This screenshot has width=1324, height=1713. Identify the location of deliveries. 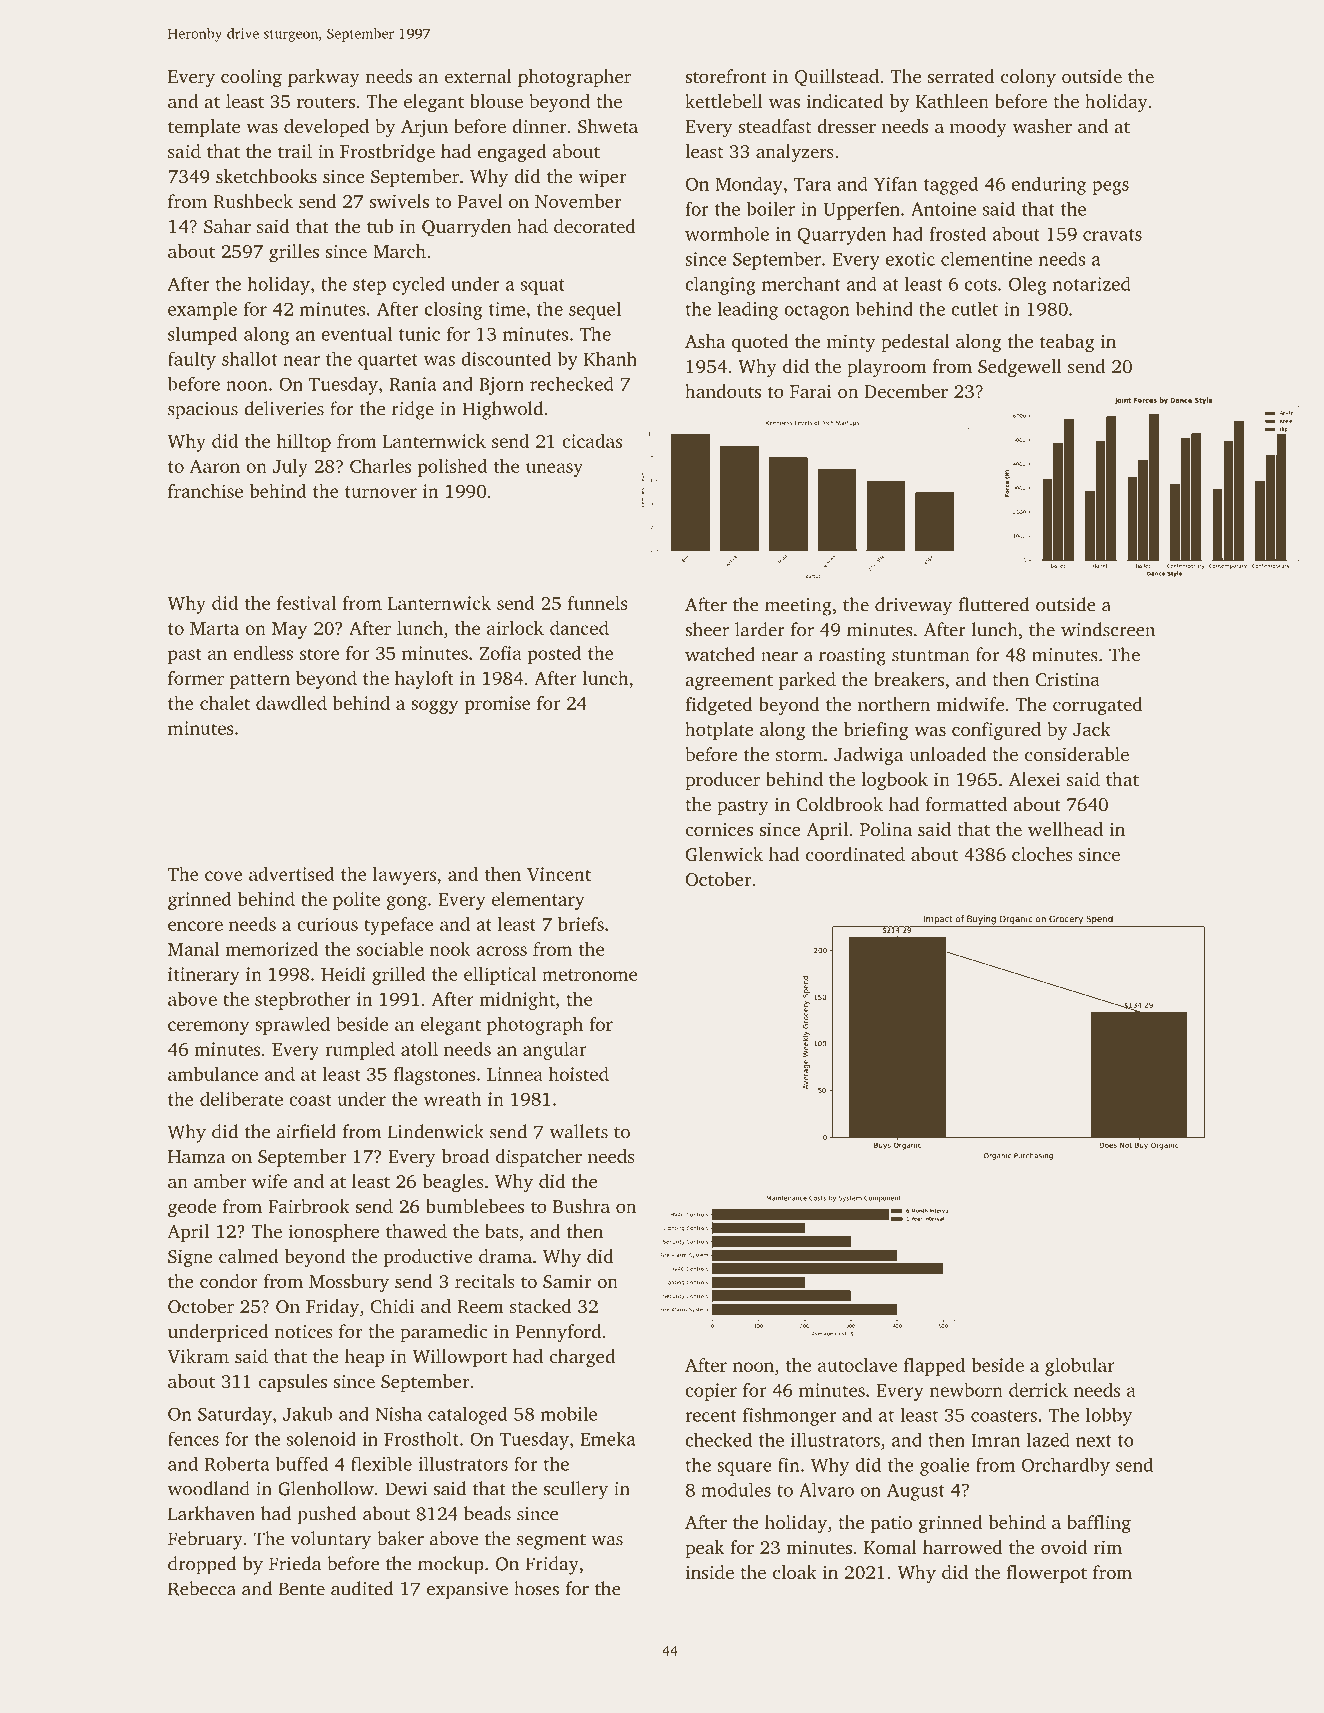
(284, 408).
